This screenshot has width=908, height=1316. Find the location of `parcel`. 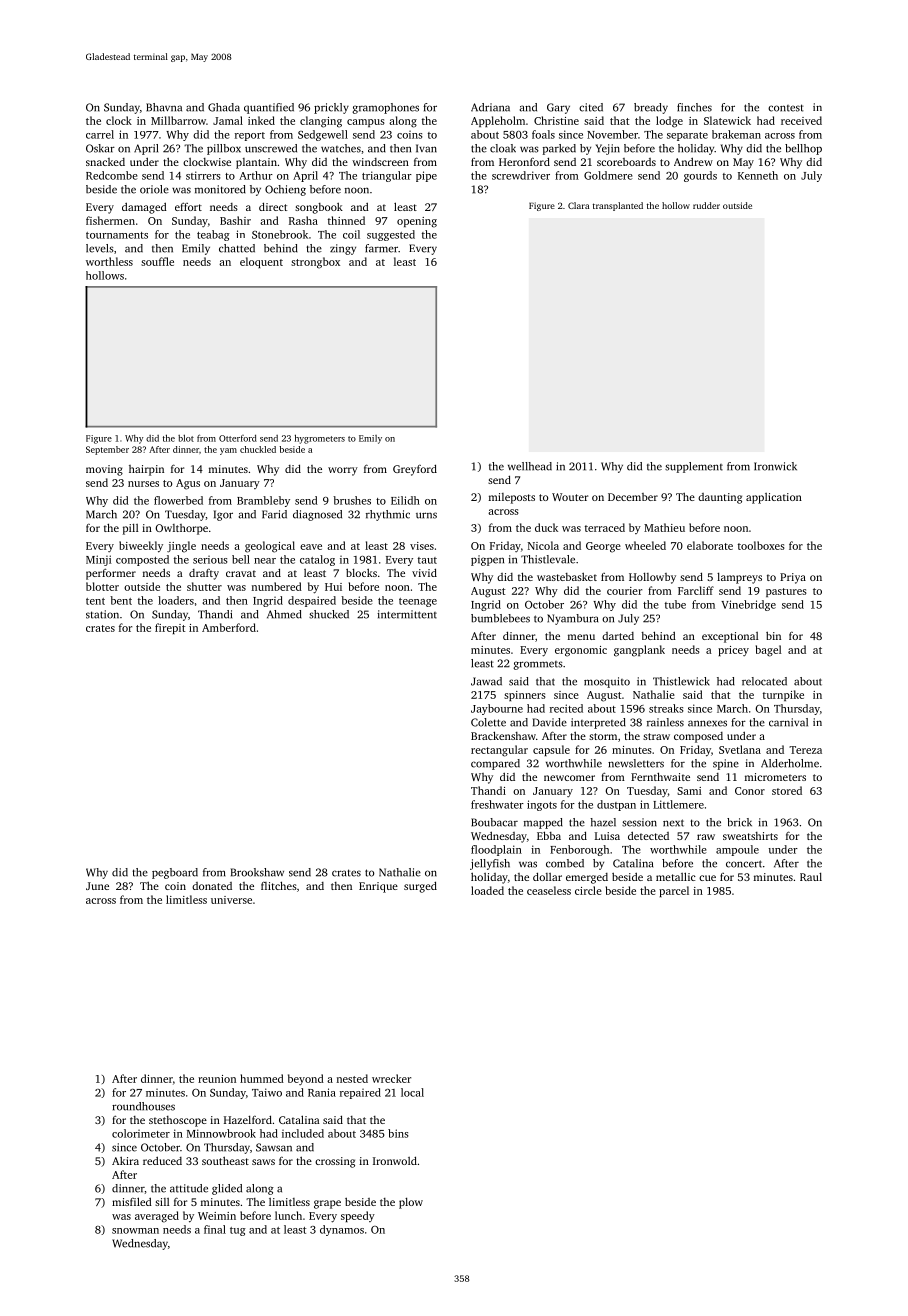

parcel is located at coordinates (674, 891).
